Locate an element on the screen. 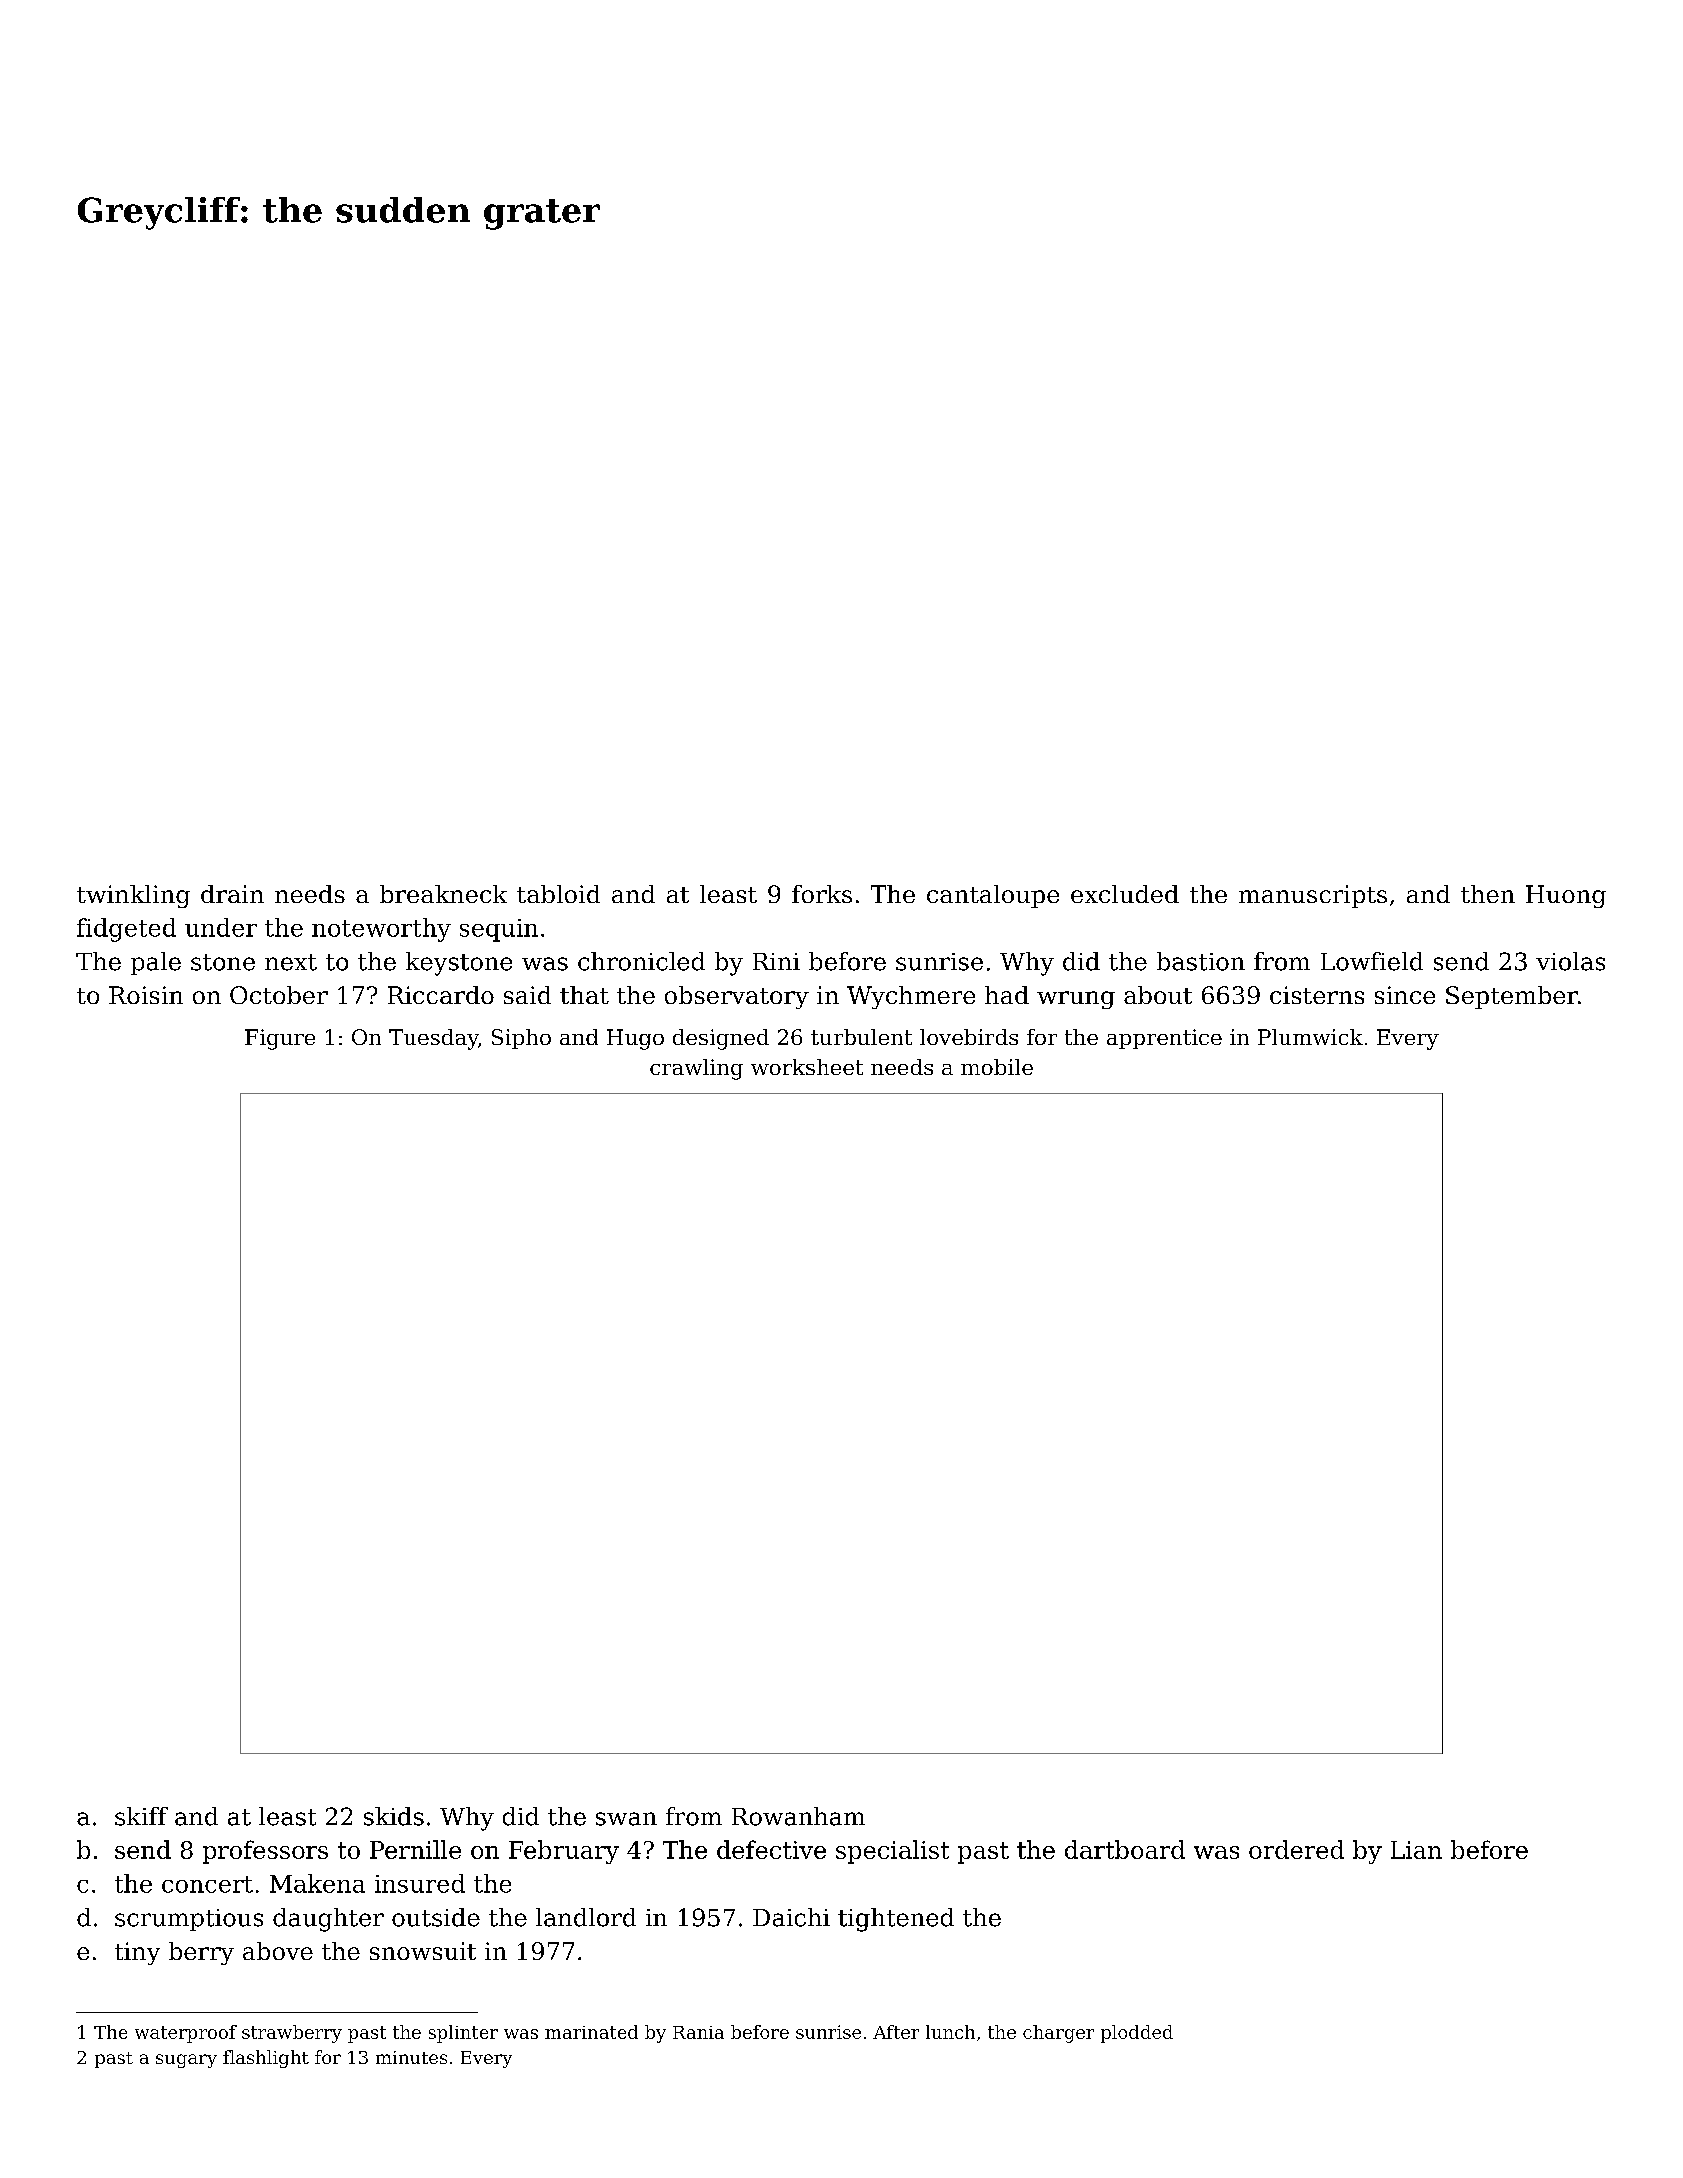 The height and width of the screenshot is (2178, 1683). observatory is located at coordinates (737, 997).
